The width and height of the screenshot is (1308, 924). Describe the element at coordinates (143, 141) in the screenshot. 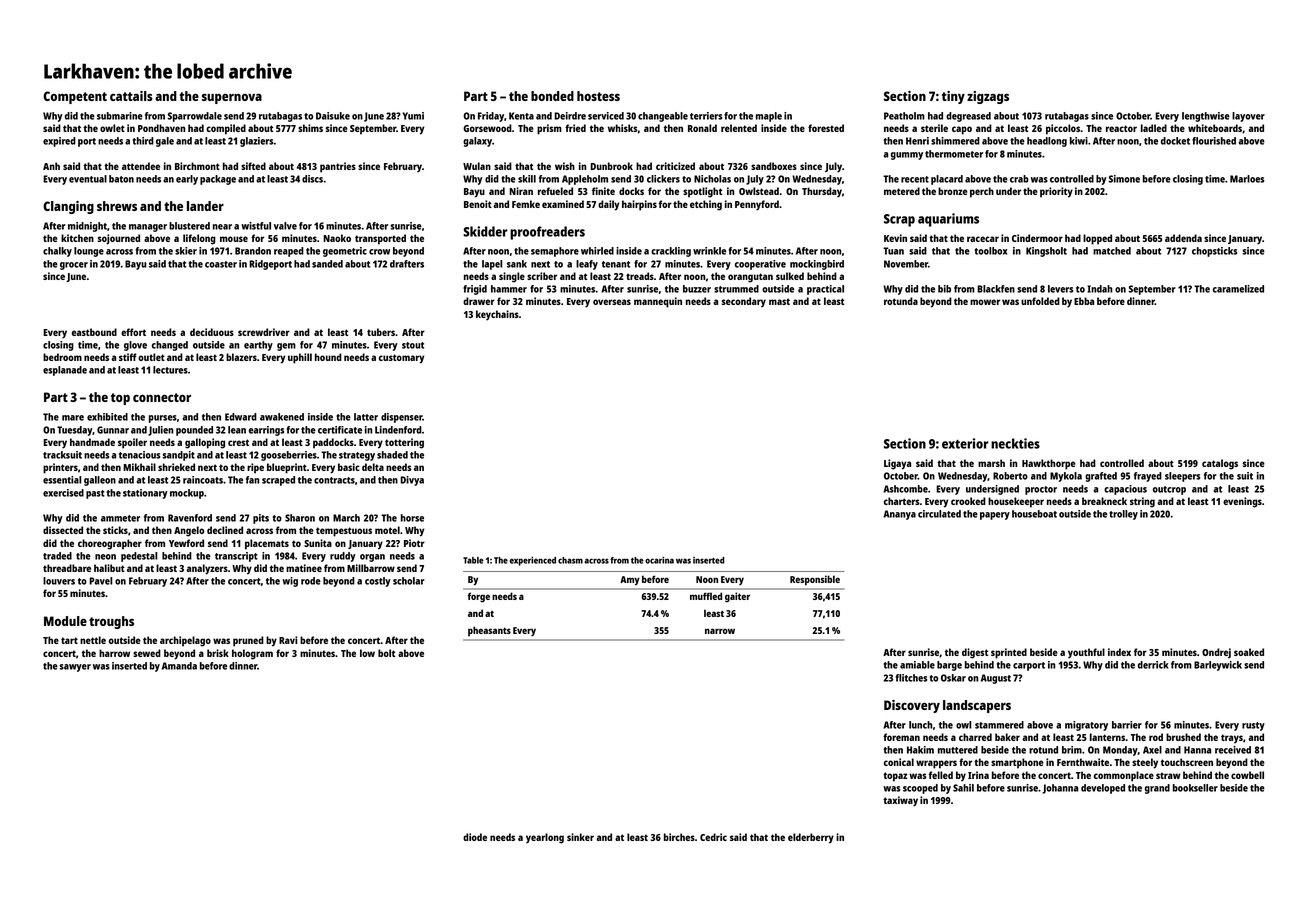

I see `third` at that location.
